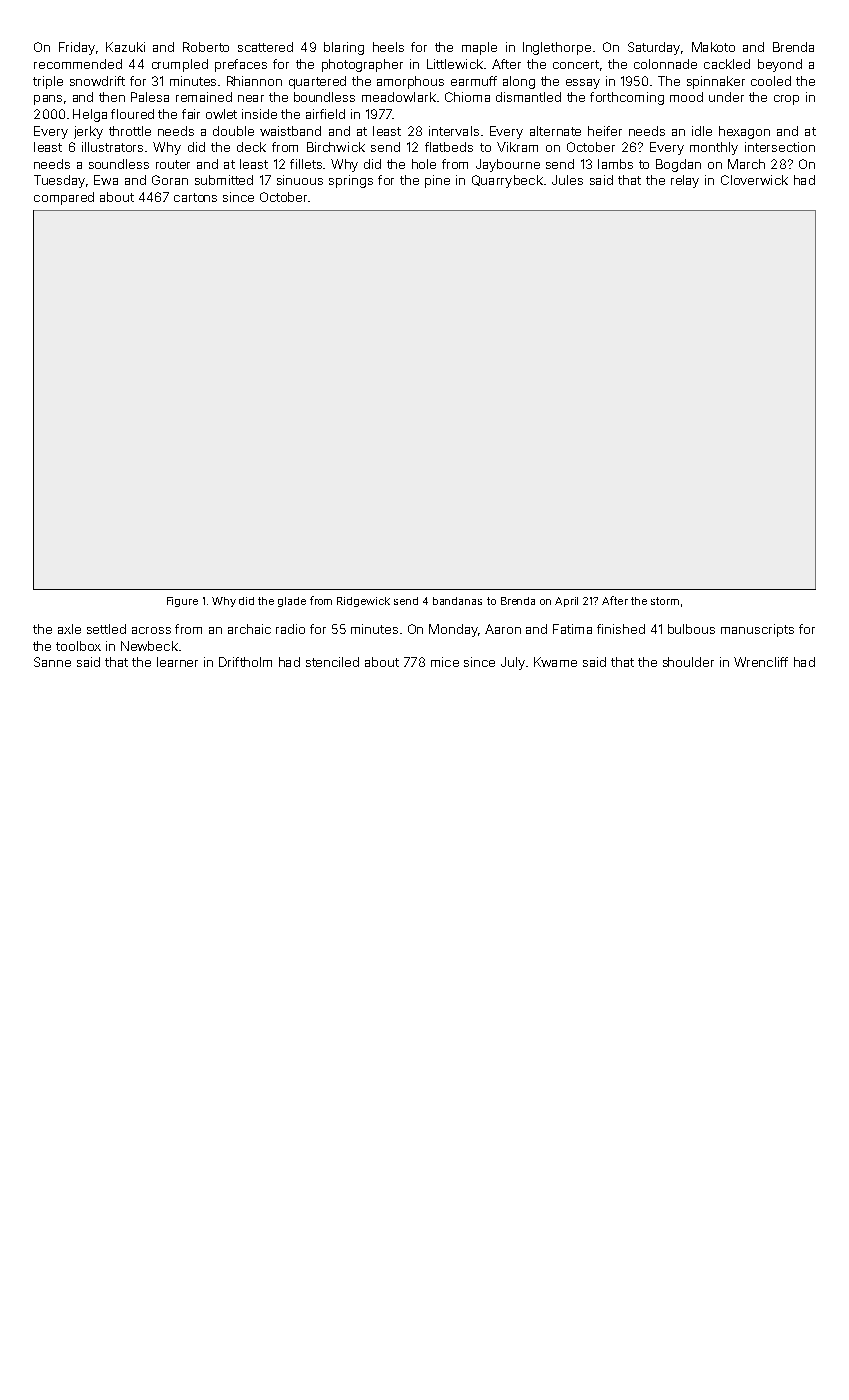  I want to click on relay, so click(685, 181).
